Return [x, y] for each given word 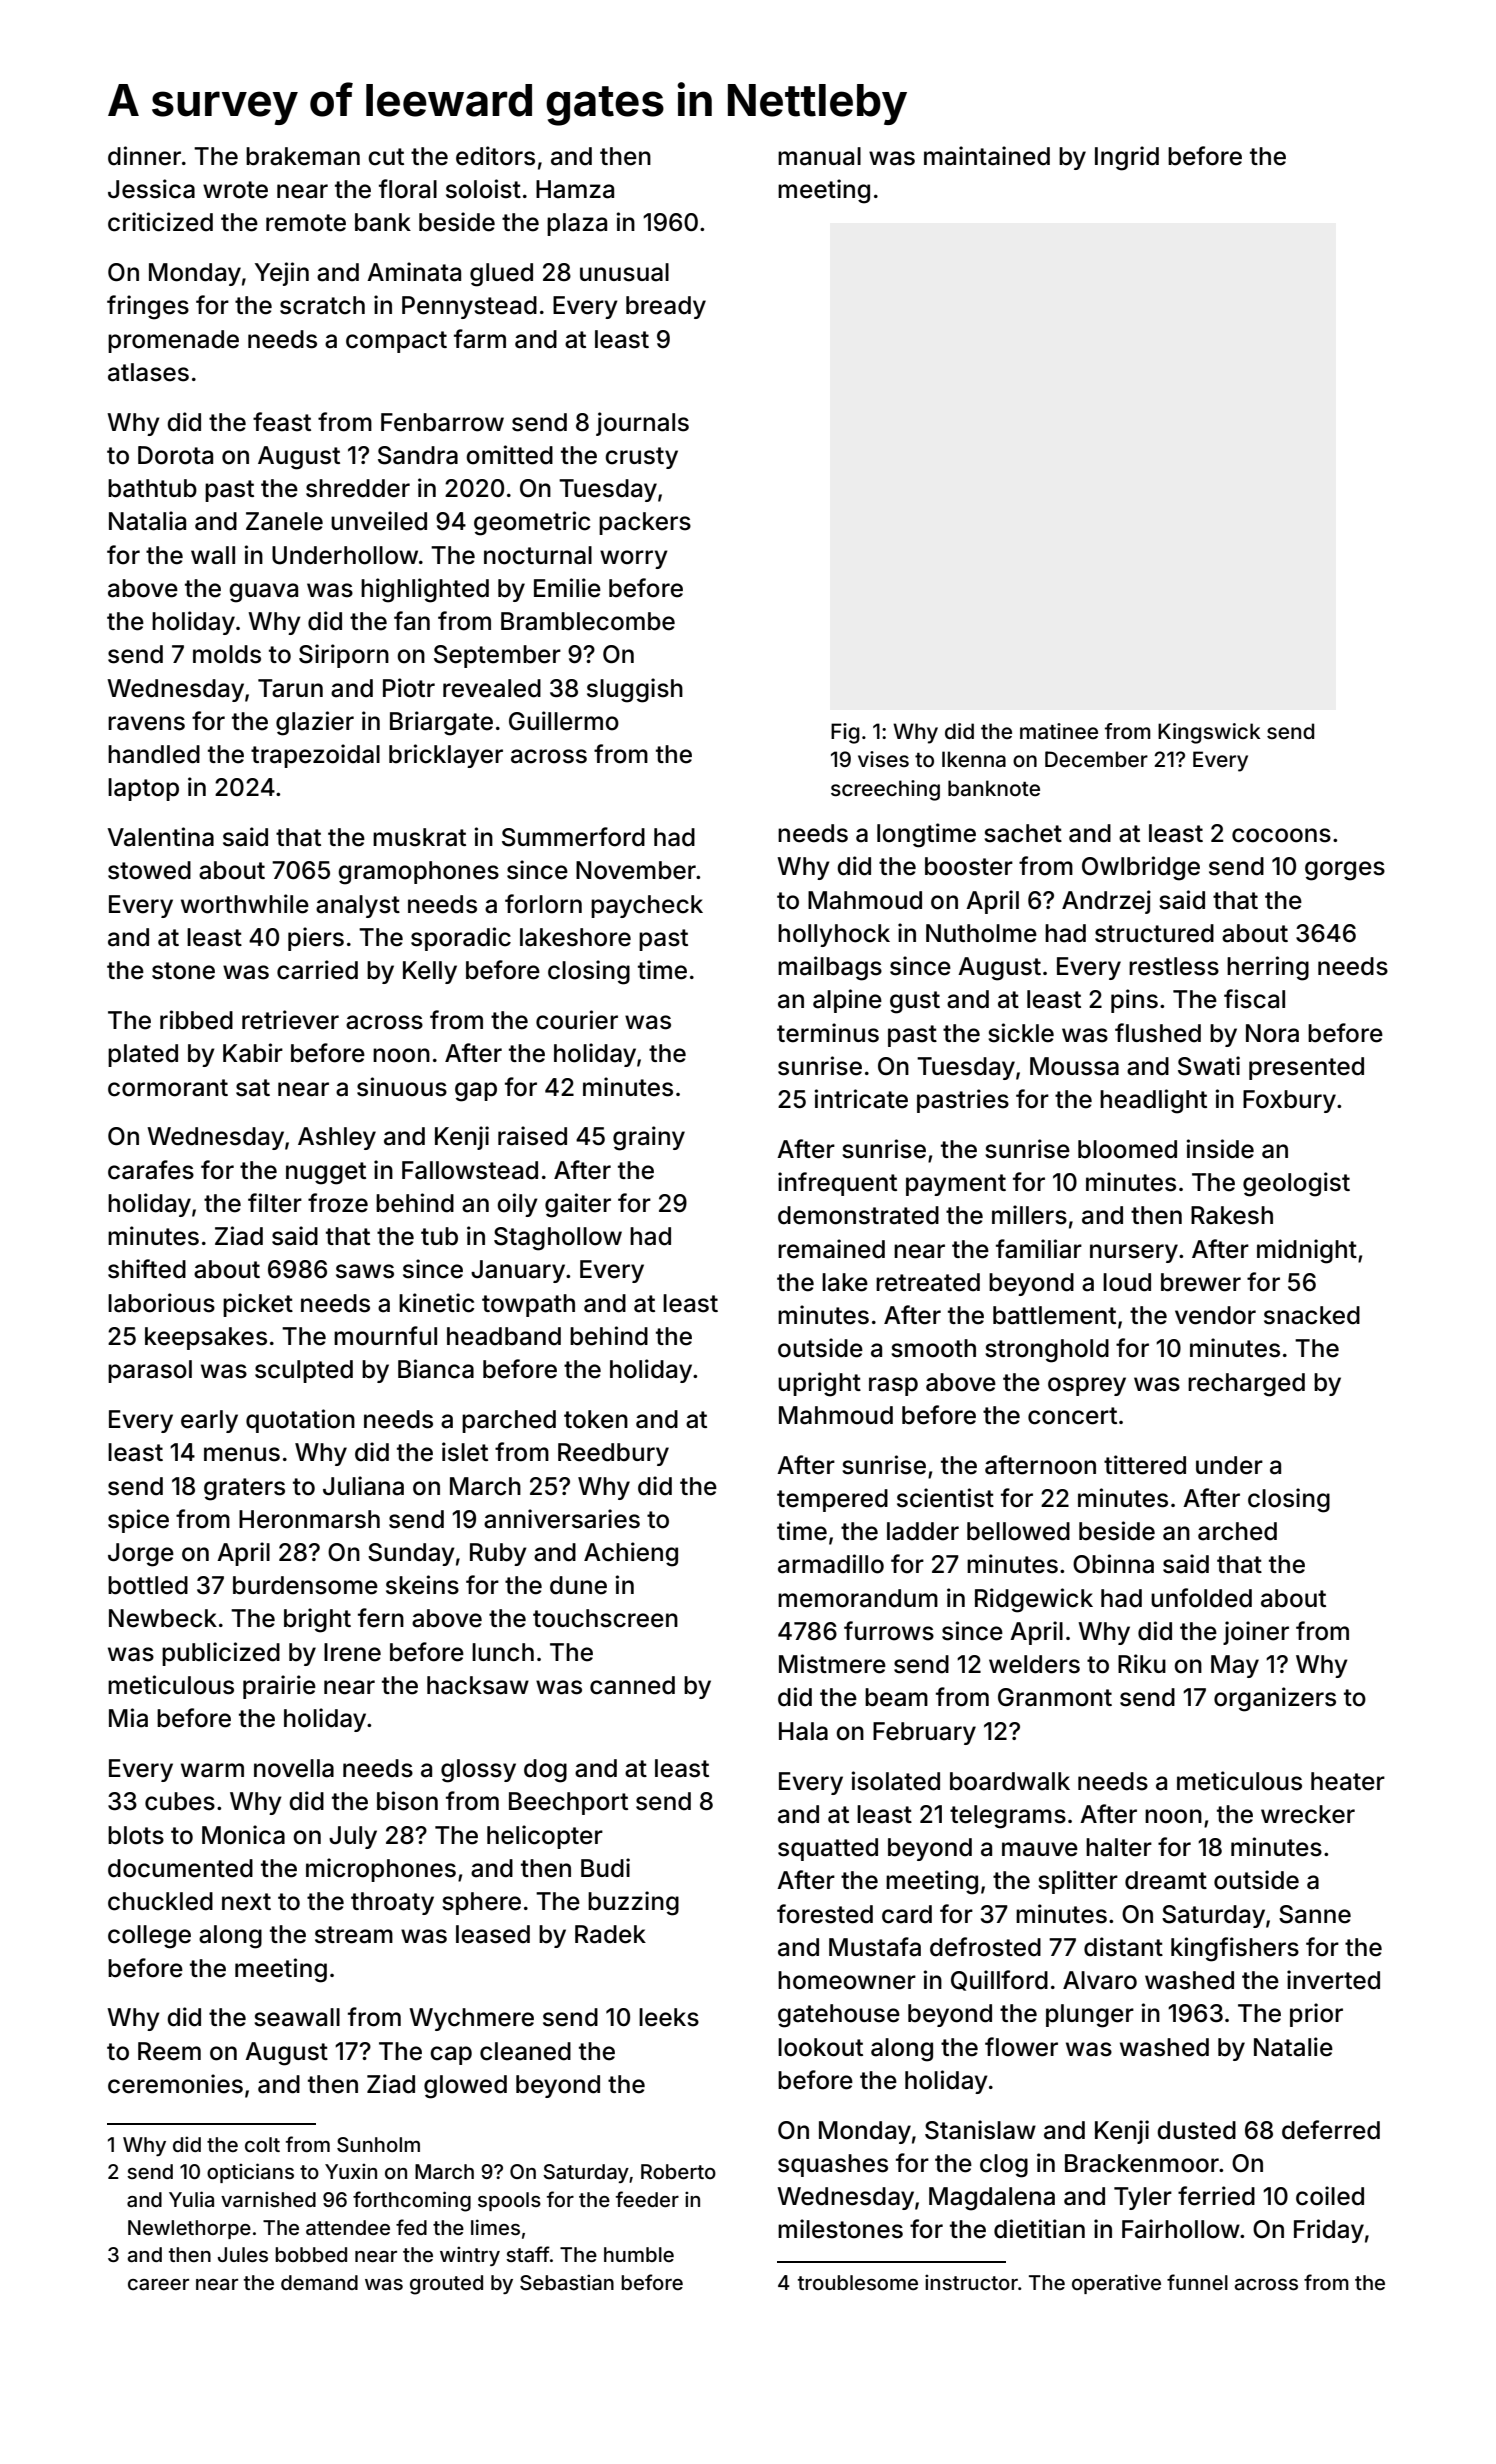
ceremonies [175, 2084]
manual [819, 156]
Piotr [409, 688]
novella [294, 1768]
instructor [971, 2282]
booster [969, 866]
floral [408, 189]
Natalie [1293, 2047]
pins [1134, 1001]
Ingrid [1127, 158]
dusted [1196, 2130]
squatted [828, 1849]
